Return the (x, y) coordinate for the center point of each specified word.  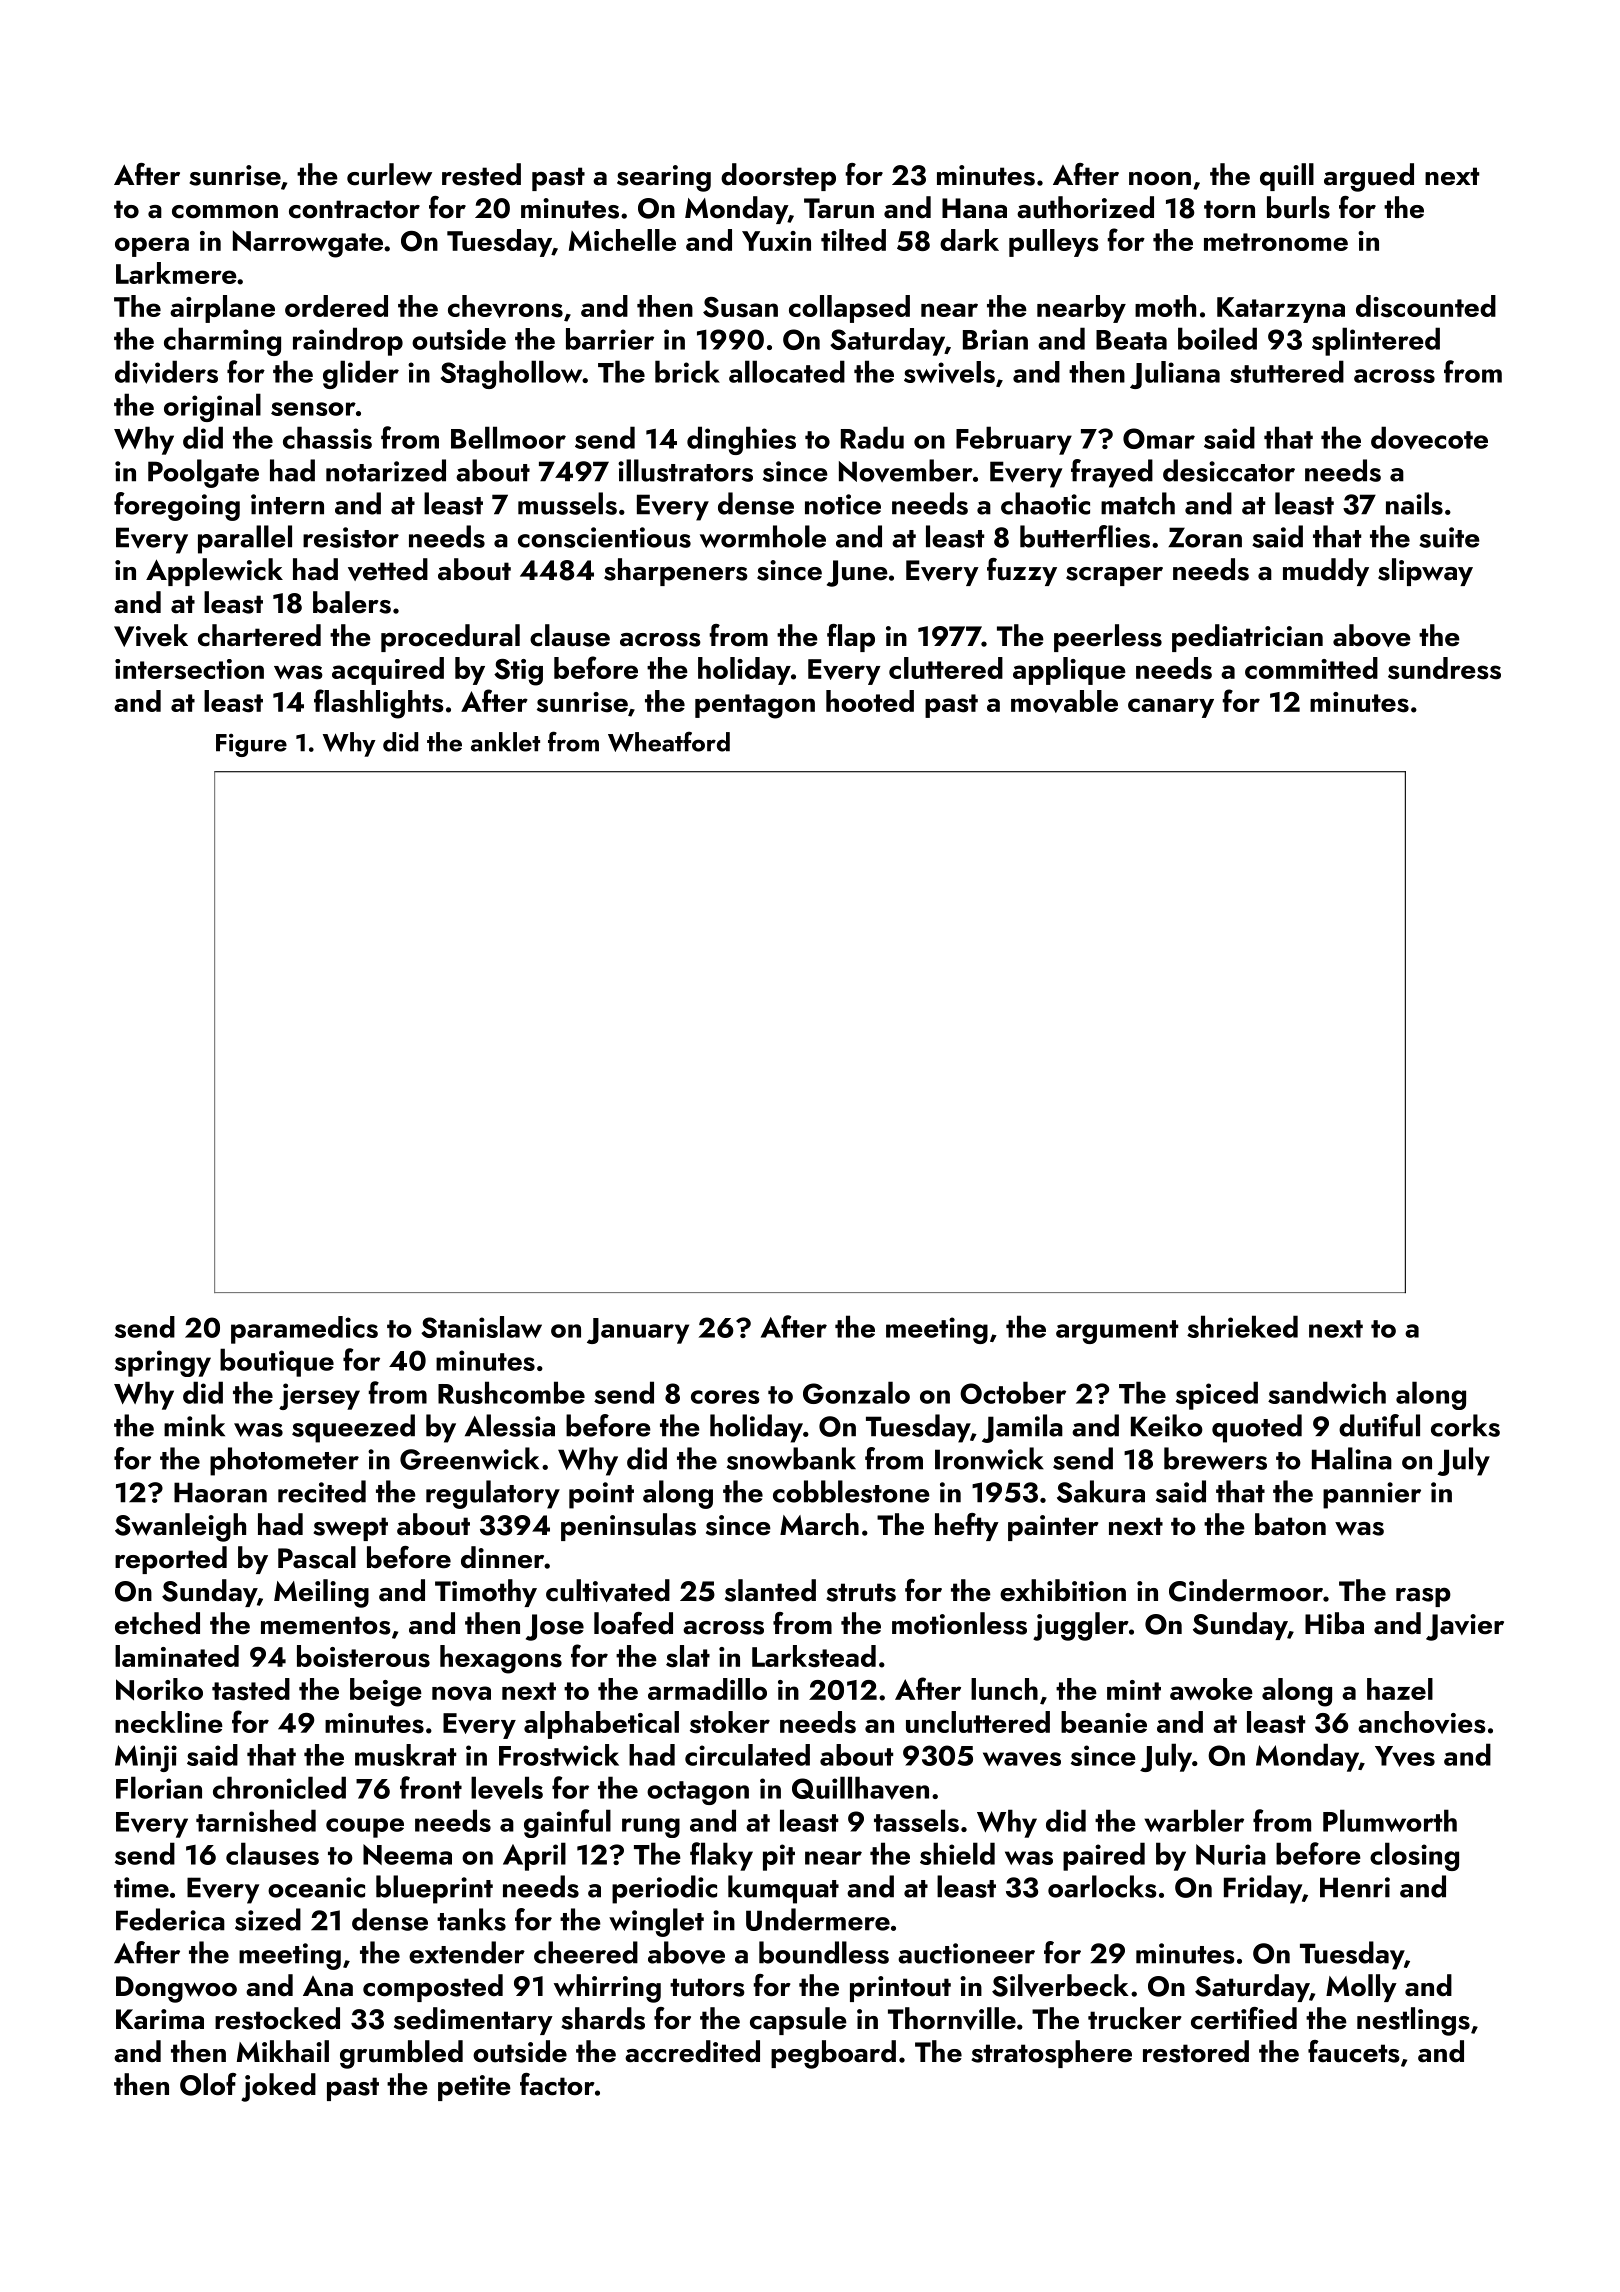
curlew (389, 174)
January (638, 1331)
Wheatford (669, 741)
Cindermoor (1246, 1590)
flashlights (379, 704)
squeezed (353, 1428)
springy (163, 1363)
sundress (1444, 668)
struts (861, 1592)
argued (1369, 177)
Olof (208, 2084)
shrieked (1242, 1326)
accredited (692, 2051)
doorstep (778, 177)
